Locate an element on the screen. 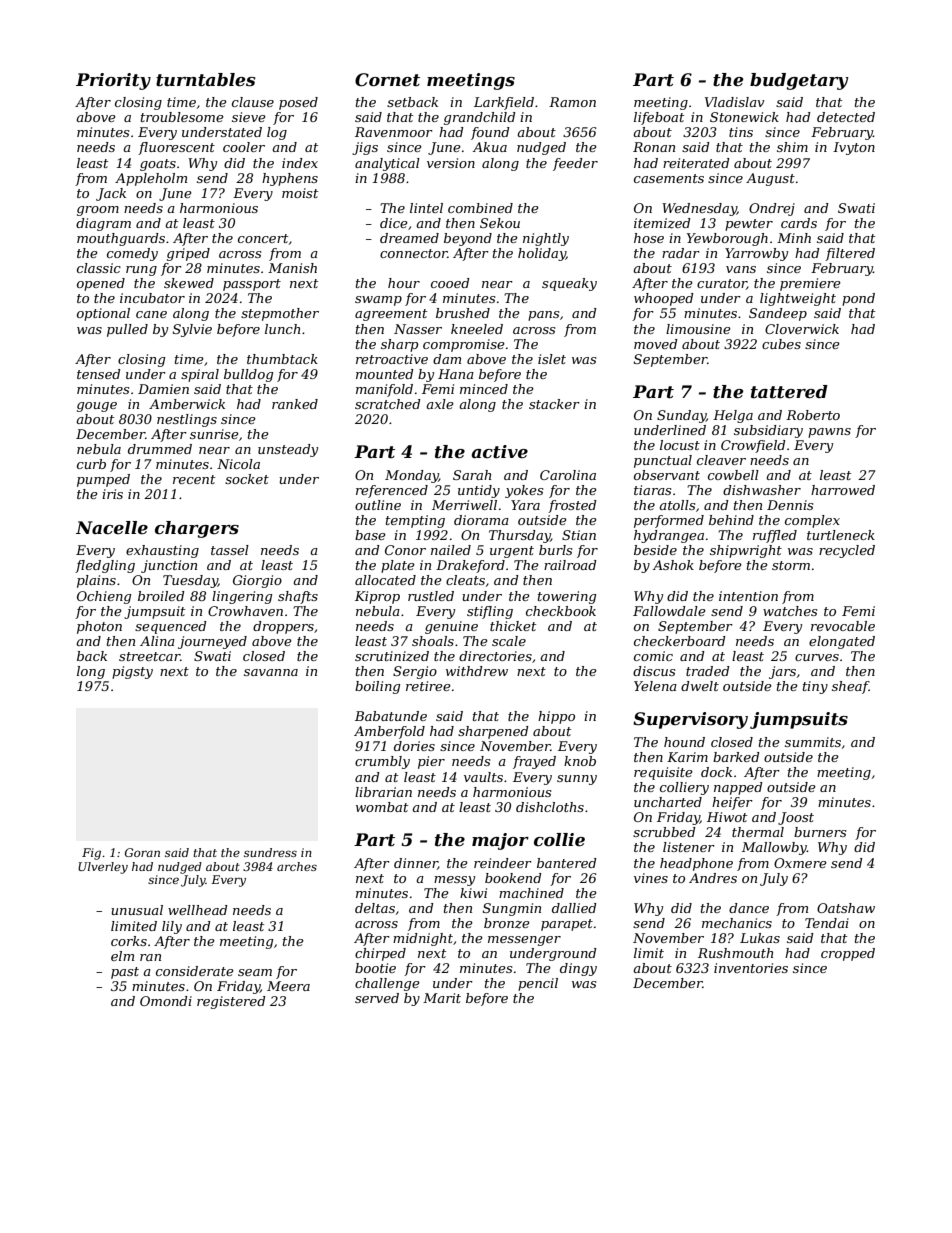 The image size is (952, 1233). Cornet is located at coordinates (387, 80).
